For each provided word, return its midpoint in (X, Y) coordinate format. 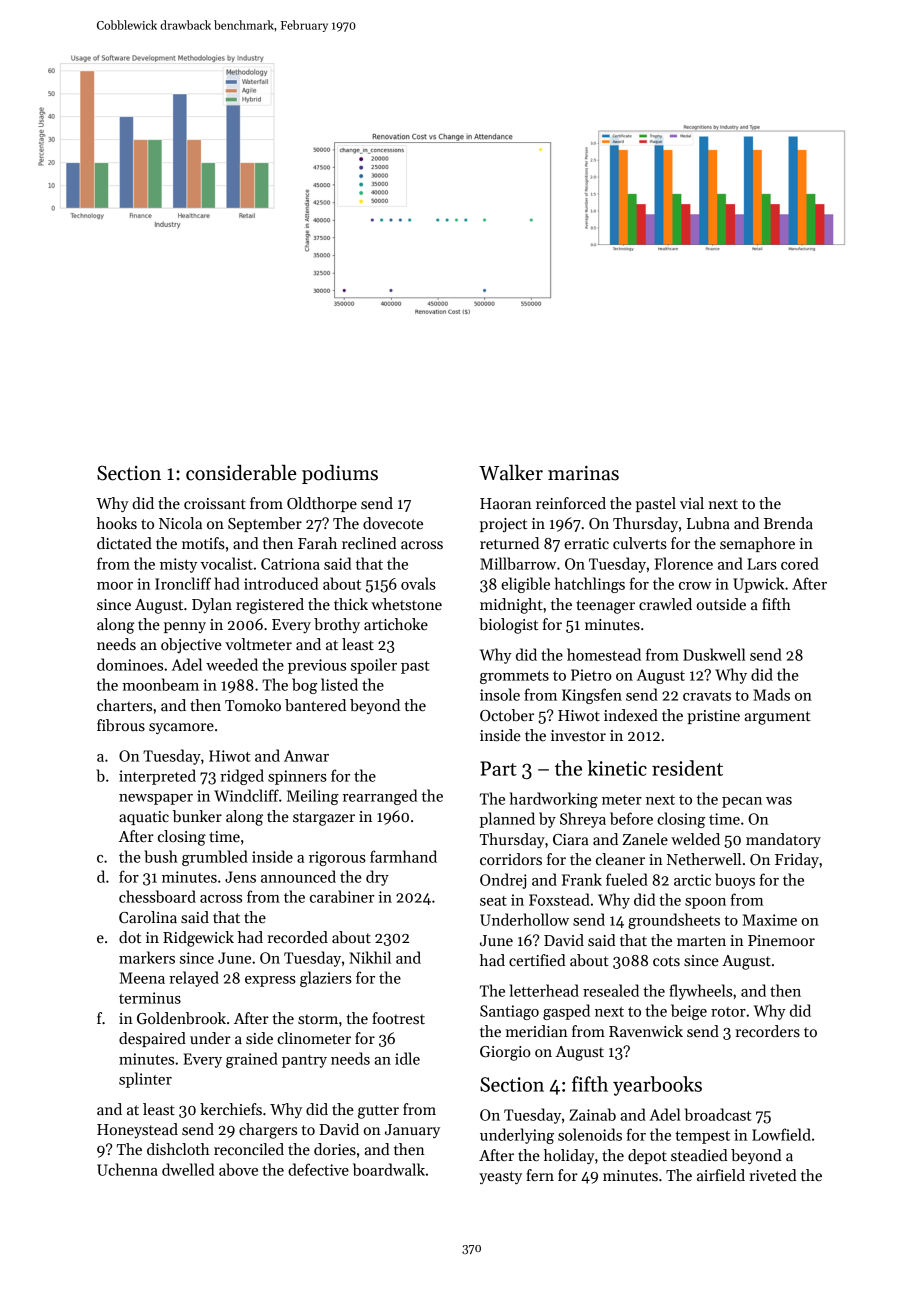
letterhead (544, 990)
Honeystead (137, 1130)
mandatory (783, 840)
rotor (728, 1012)
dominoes (130, 664)
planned (507, 820)
